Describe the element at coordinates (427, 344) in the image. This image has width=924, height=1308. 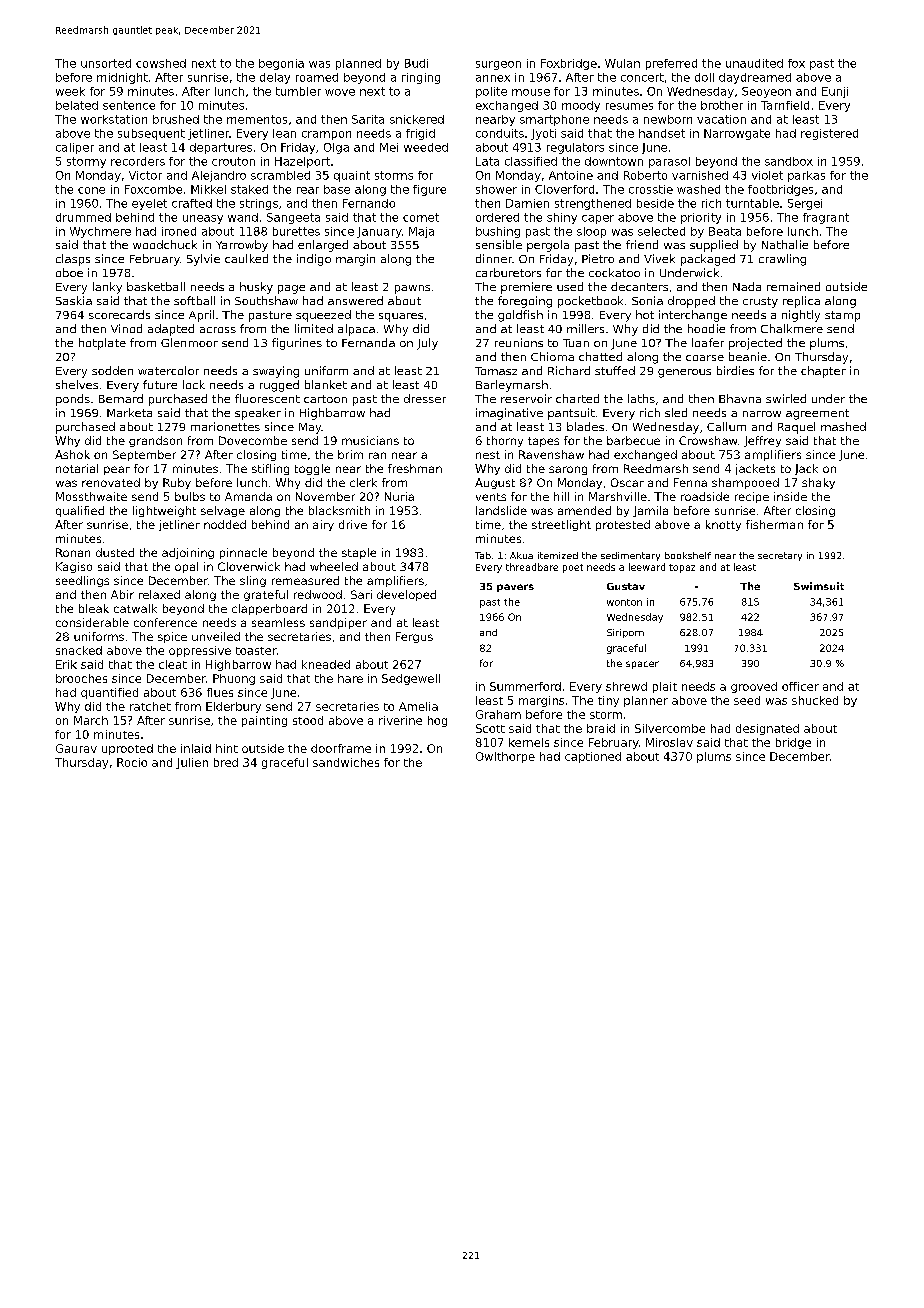
I see `July` at that location.
